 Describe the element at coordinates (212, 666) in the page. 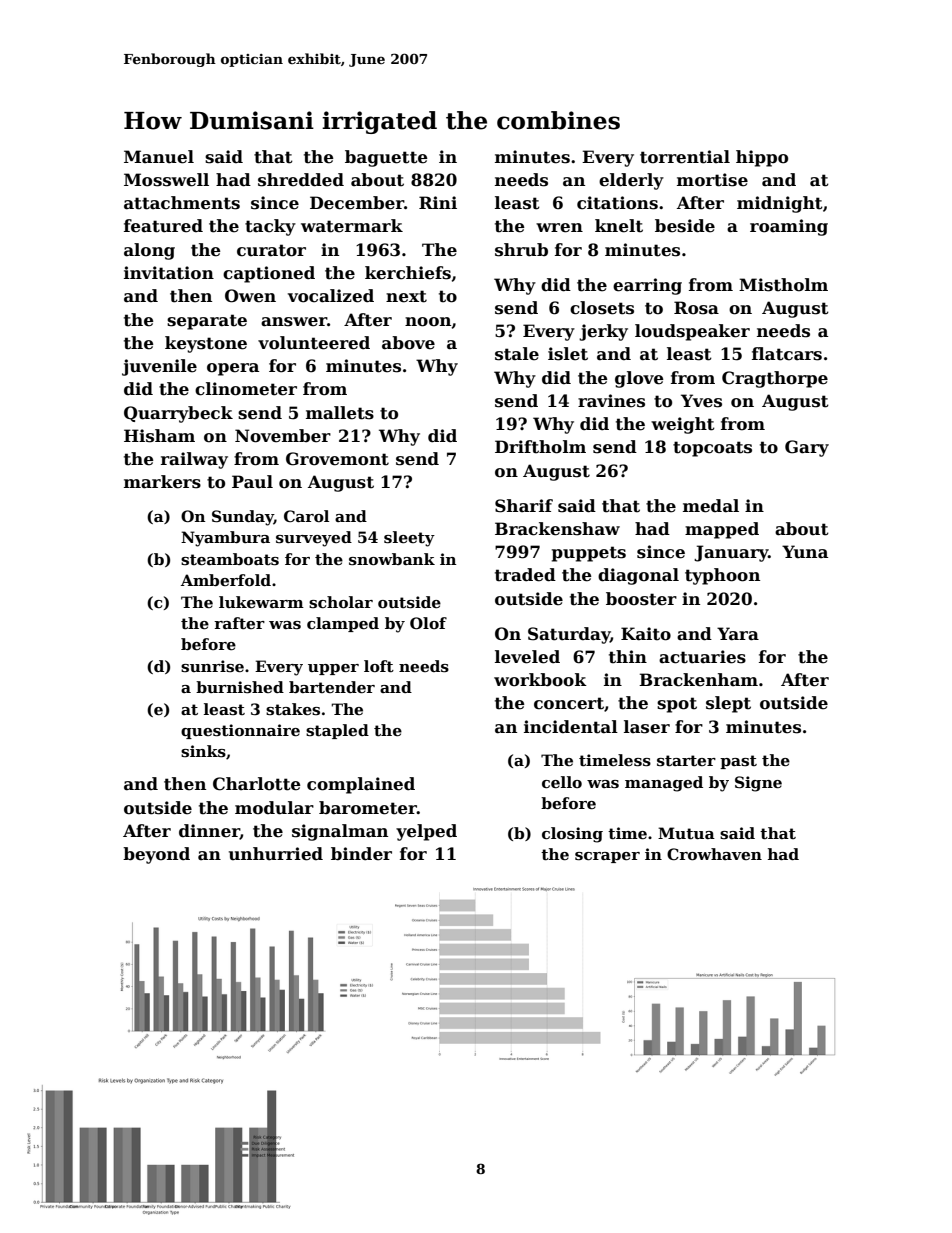

I see `sunrise` at that location.
